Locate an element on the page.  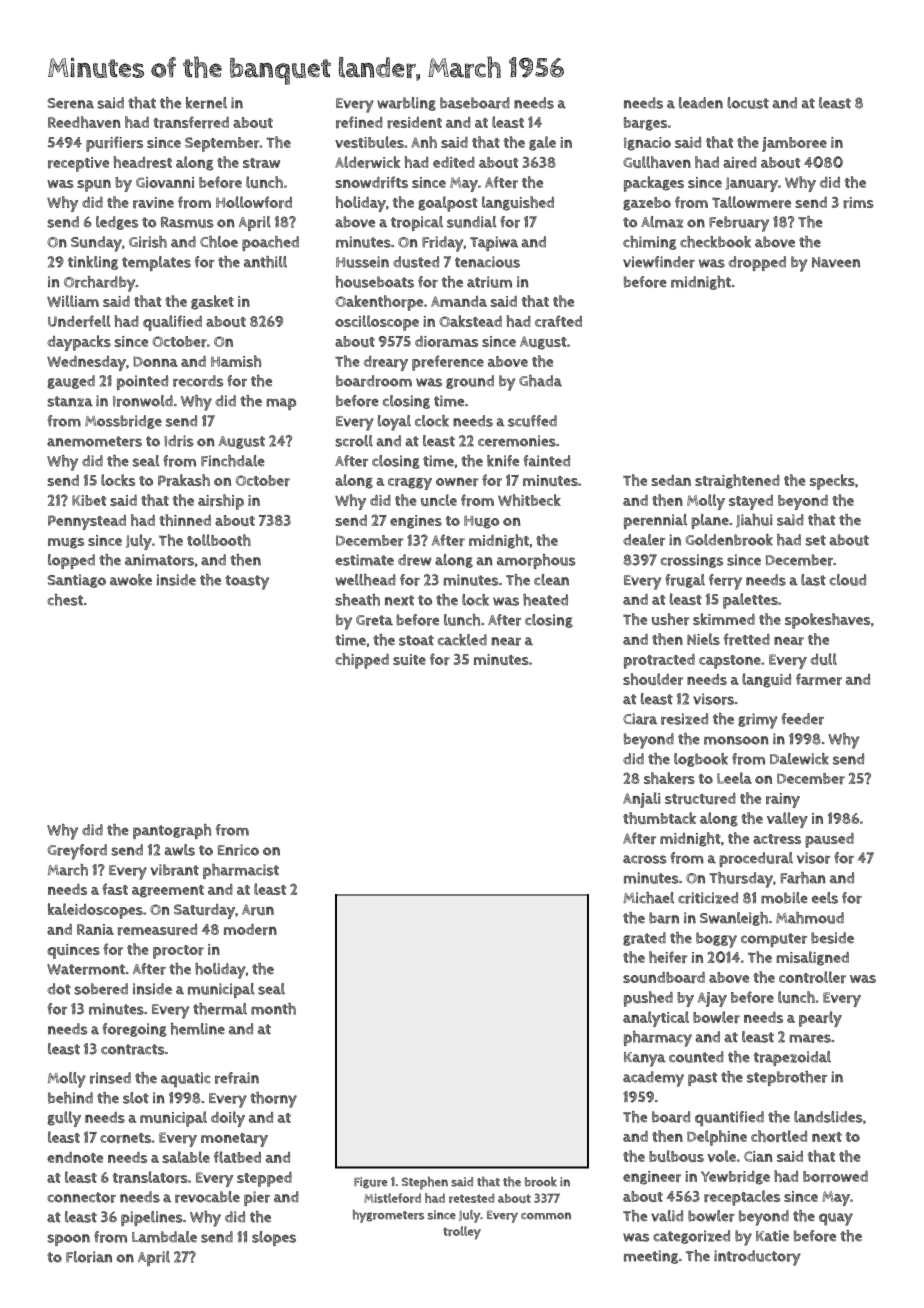
gale is located at coordinates (542, 143).
